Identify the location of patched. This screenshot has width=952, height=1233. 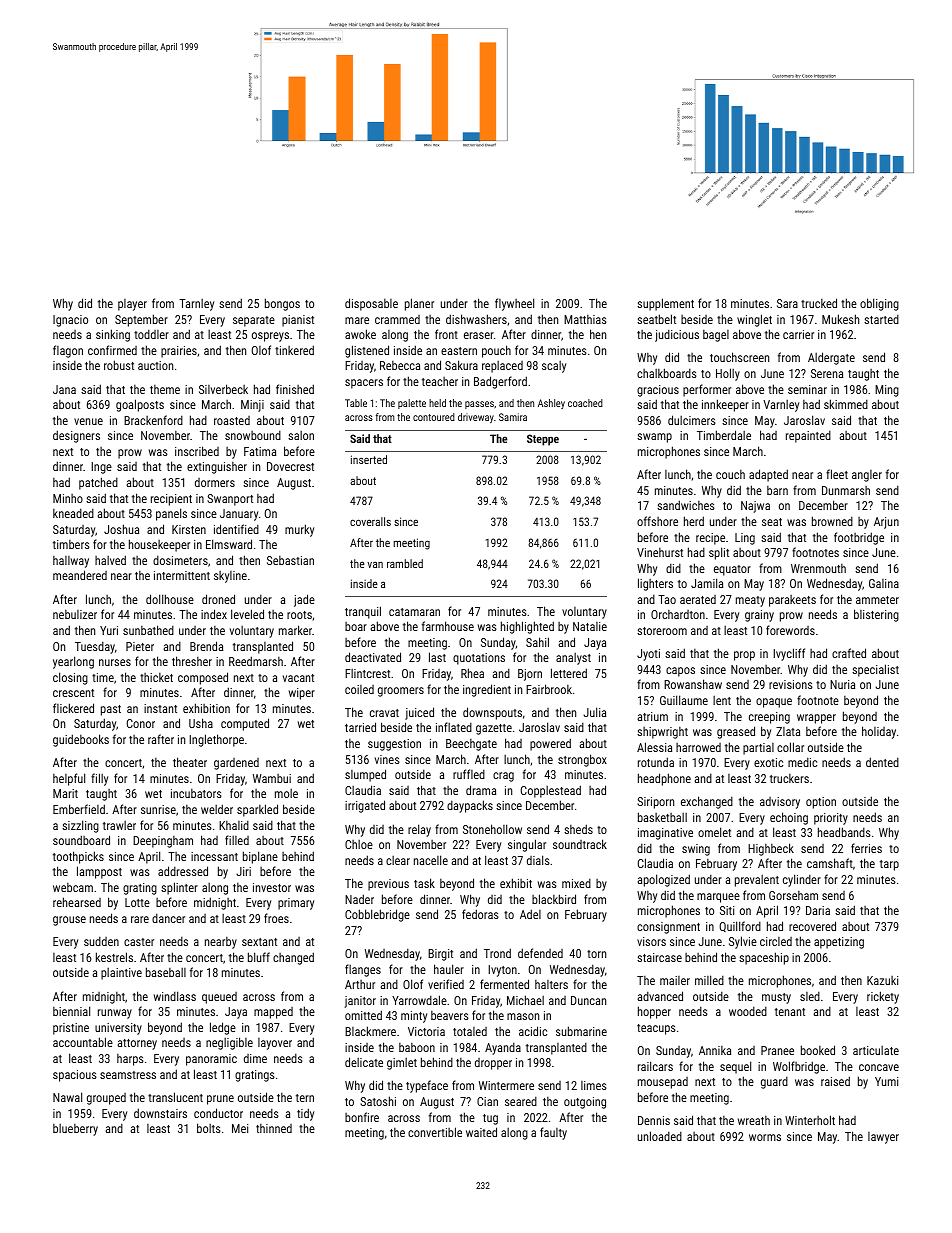
(98, 483).
